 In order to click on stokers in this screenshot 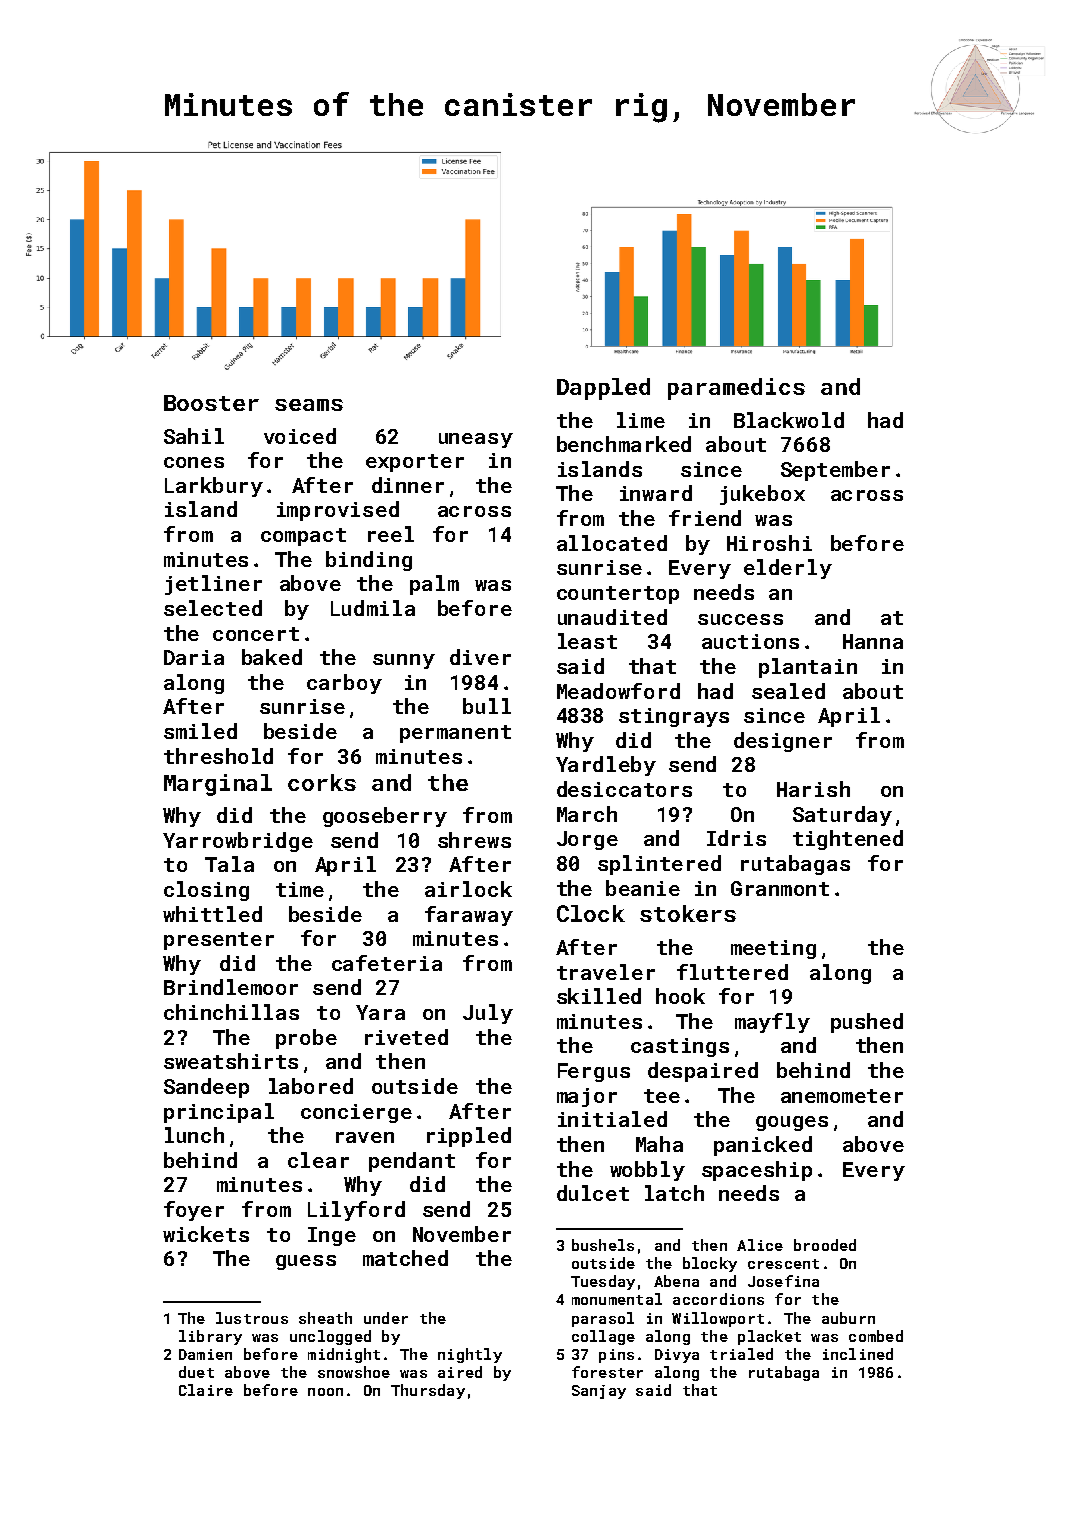, I will do `click(688, 913)`.
